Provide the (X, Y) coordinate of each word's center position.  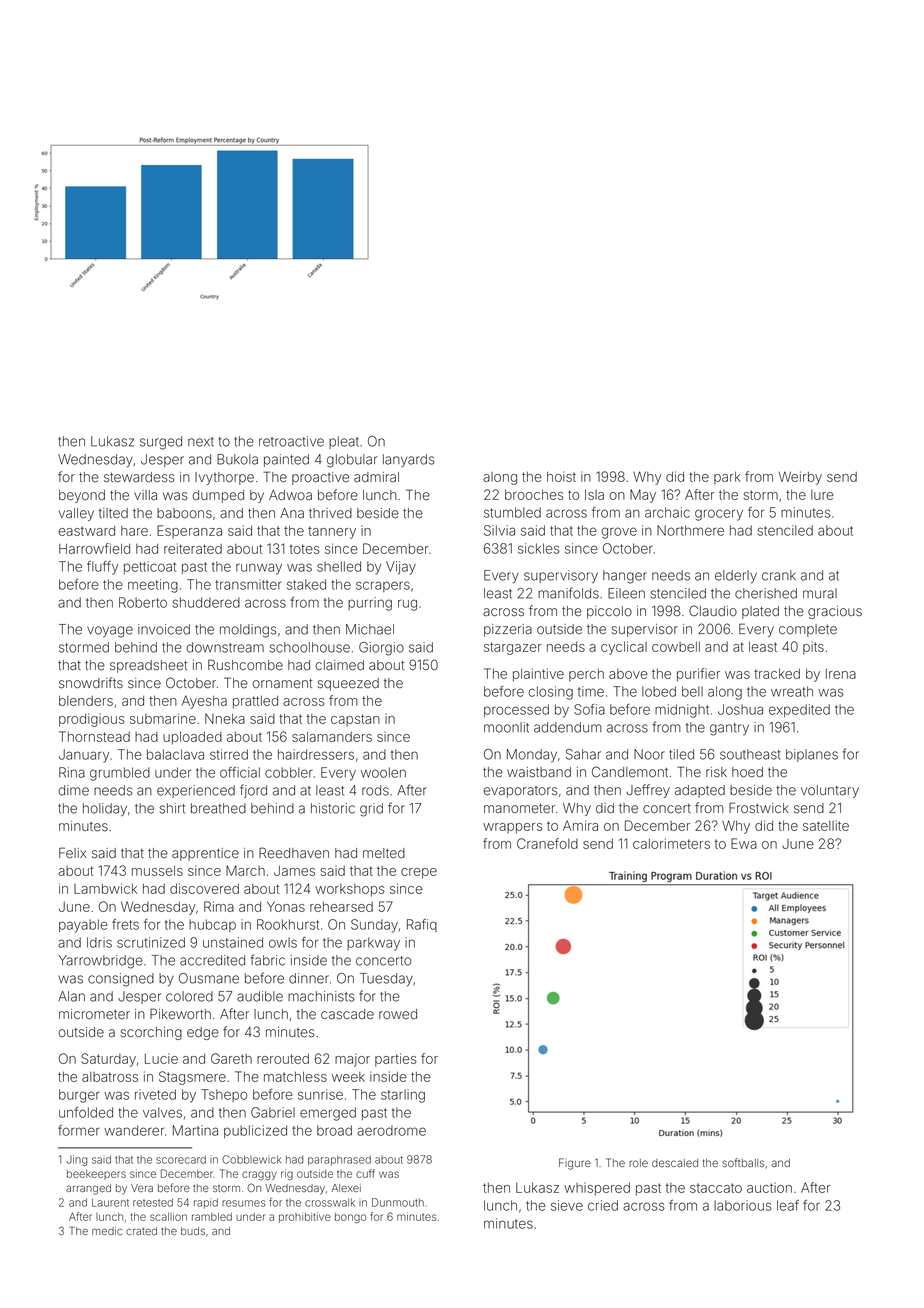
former (79, 1130)
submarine (163, 718)
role (638, 1163)
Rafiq (422, 925)
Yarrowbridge (100, 962)
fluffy (102, 568)
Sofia (589, 709)
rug (407, 605)
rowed (398, 1014)
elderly (736, 576)
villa (145, 495)
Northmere (690, 530)
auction (769, 1187)
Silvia (499, 530)
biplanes (812, 755)
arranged (88, 1189)
